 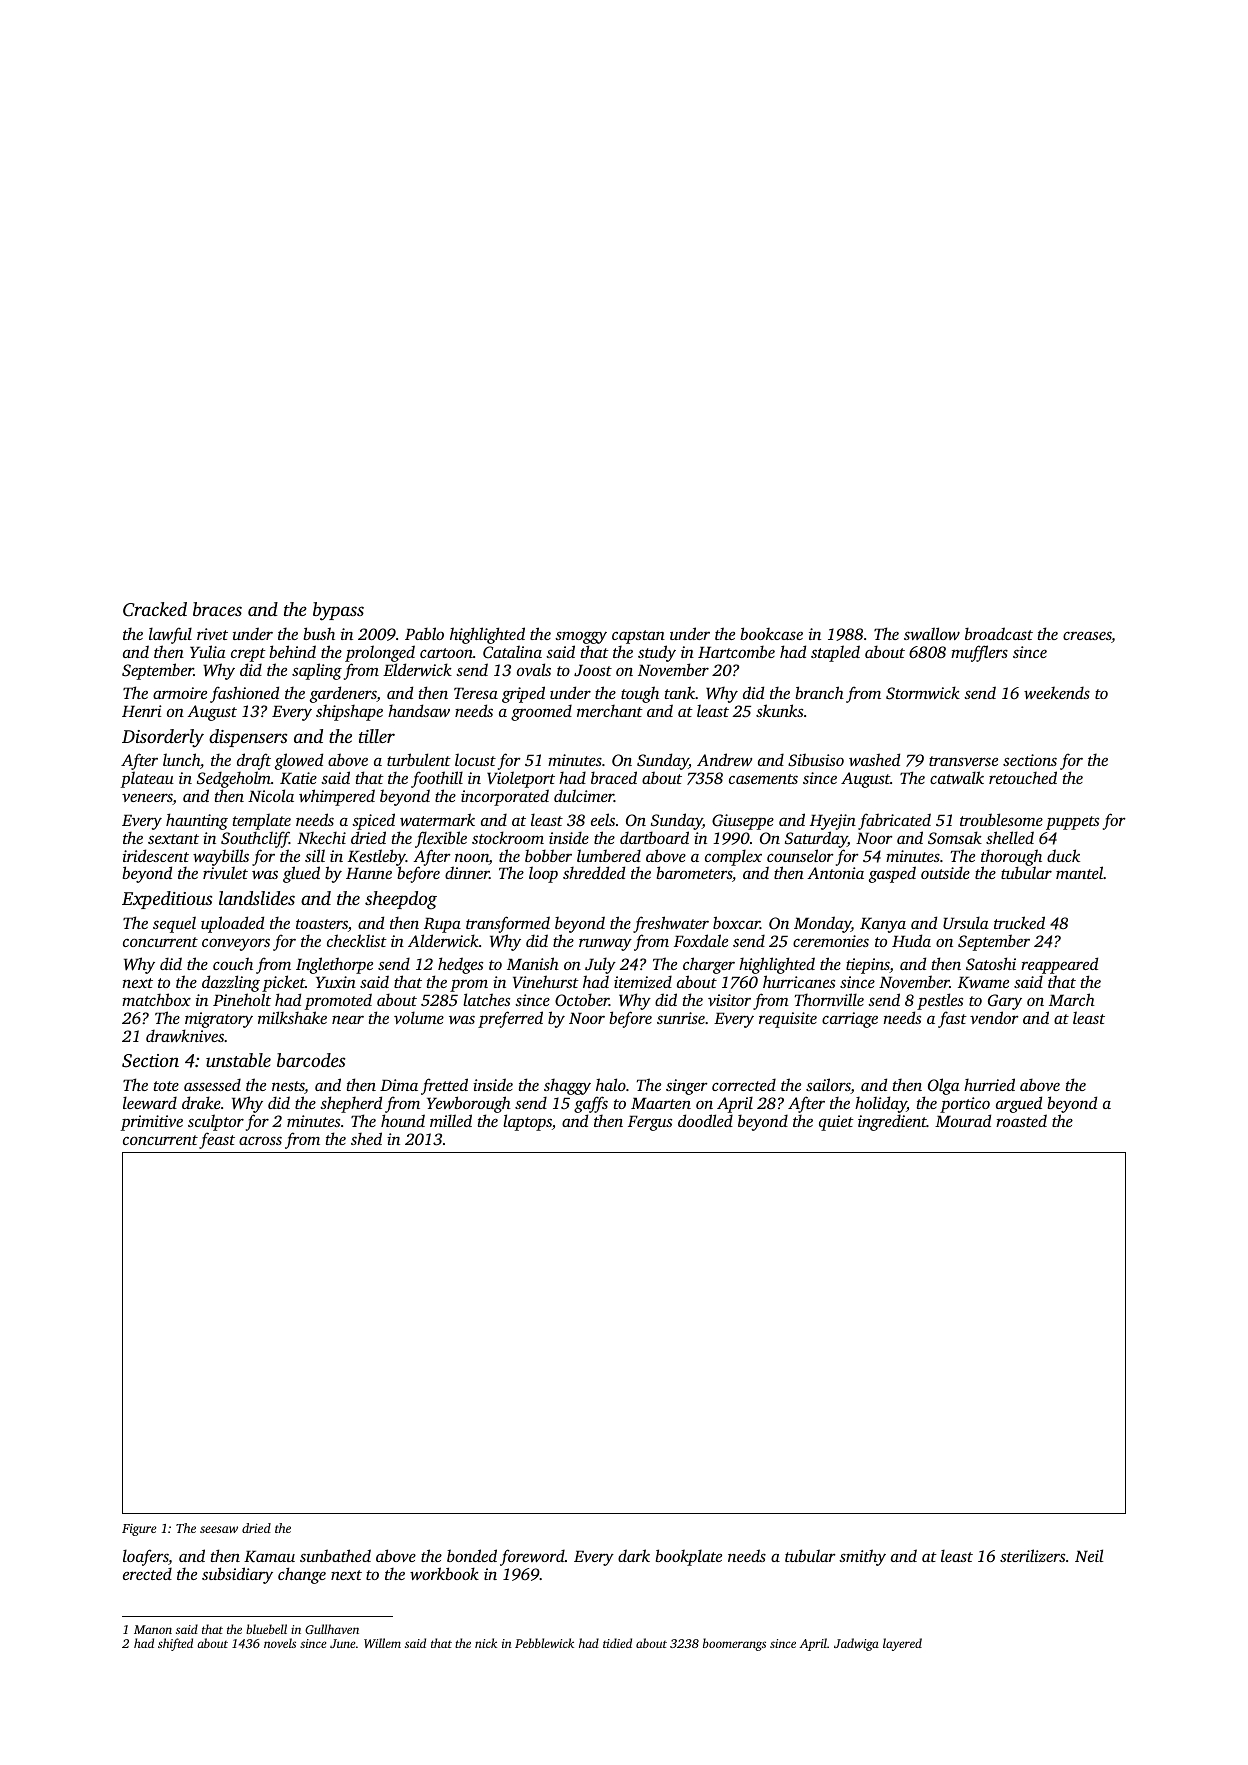 What do you see at coordinates (231, 983) in the screenshot?
I see `dazzling` at bounding box center [231, 983].
